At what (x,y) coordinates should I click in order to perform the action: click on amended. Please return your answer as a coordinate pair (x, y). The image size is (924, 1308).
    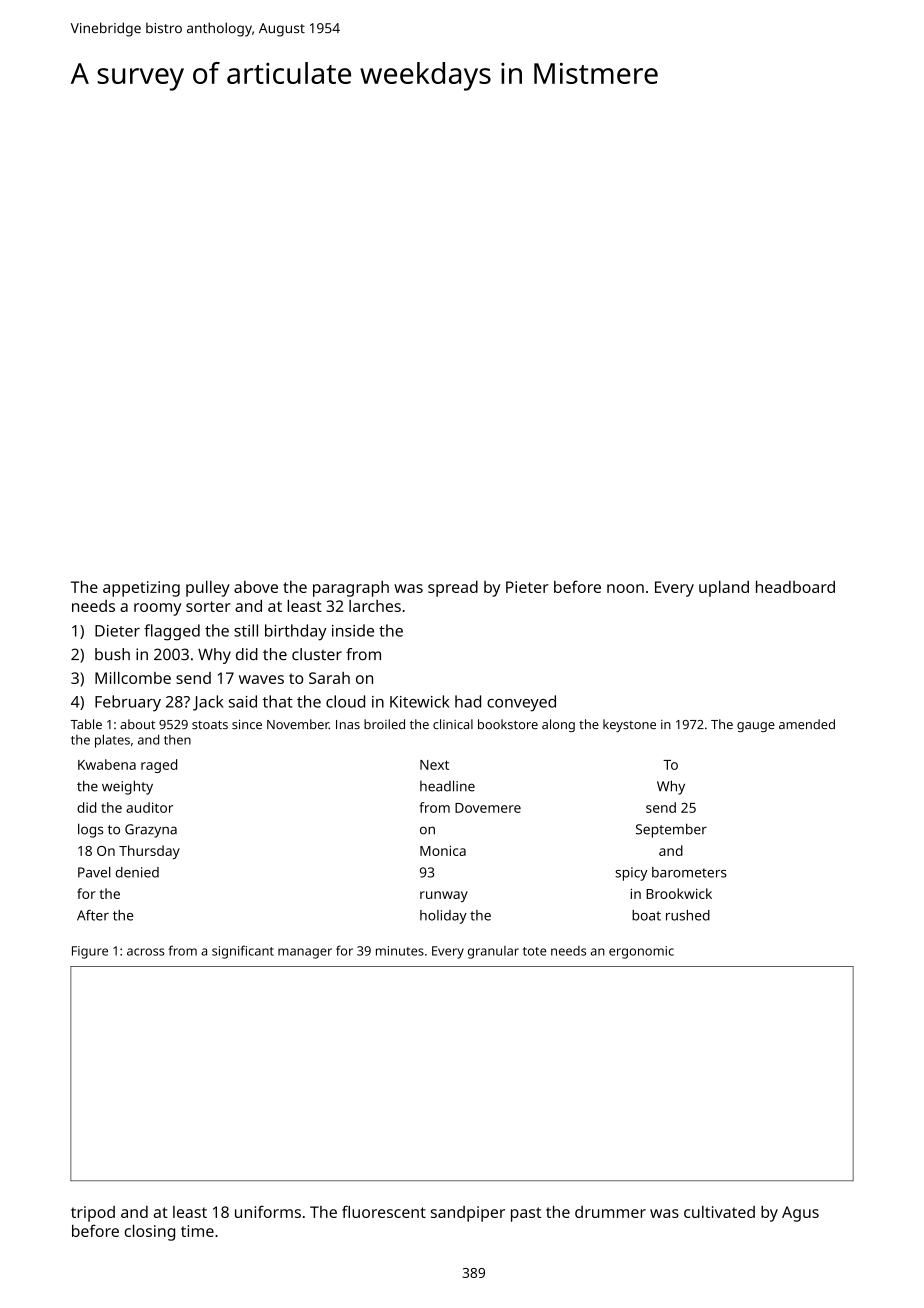
    Looking at the image, I should click on (807, 724).
